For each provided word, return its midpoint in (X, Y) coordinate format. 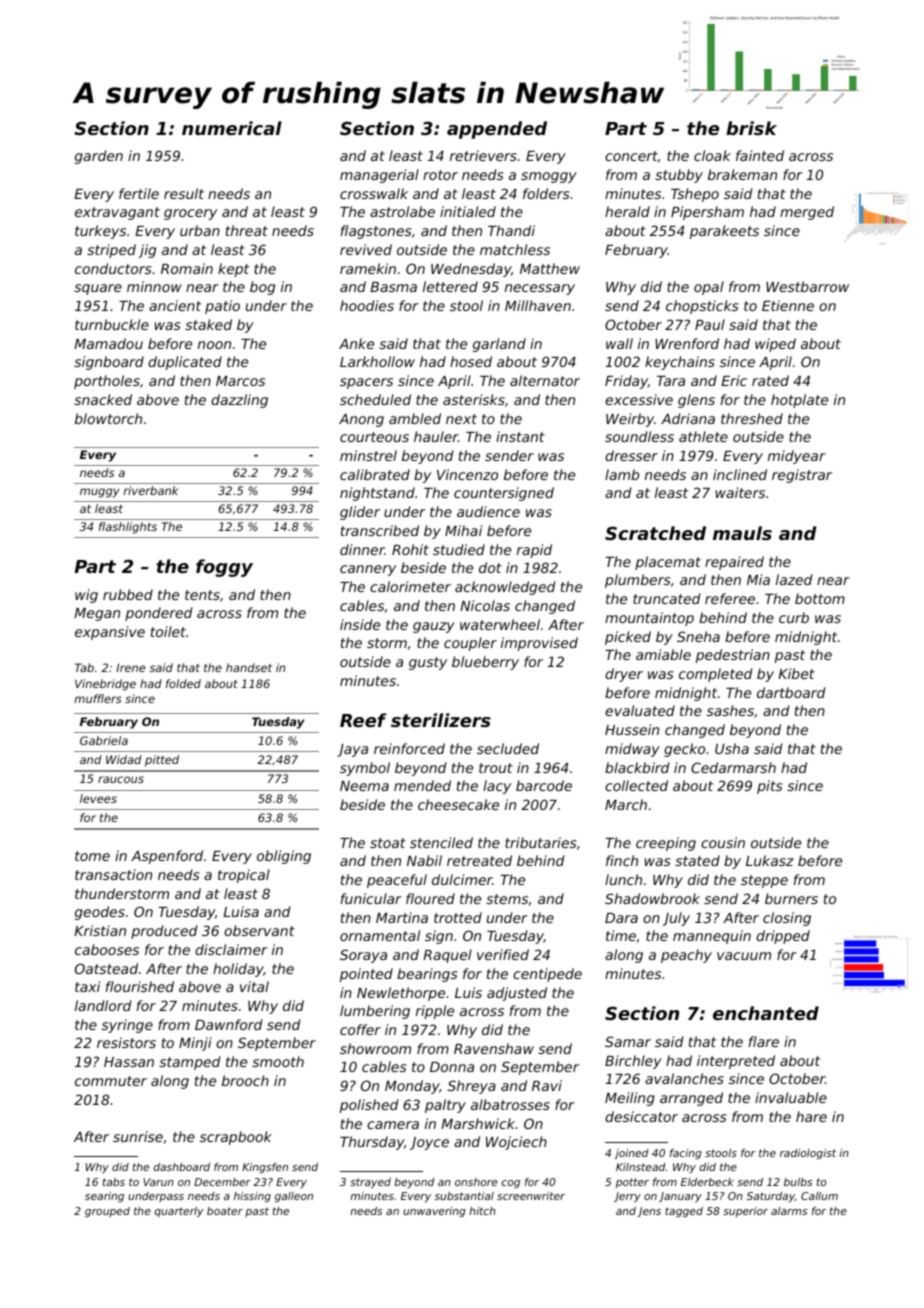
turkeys (100, 232)
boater (225, 1211)
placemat (668, 563)
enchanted (766, 1013)
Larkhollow (377, 361)
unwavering (434, 1212)
